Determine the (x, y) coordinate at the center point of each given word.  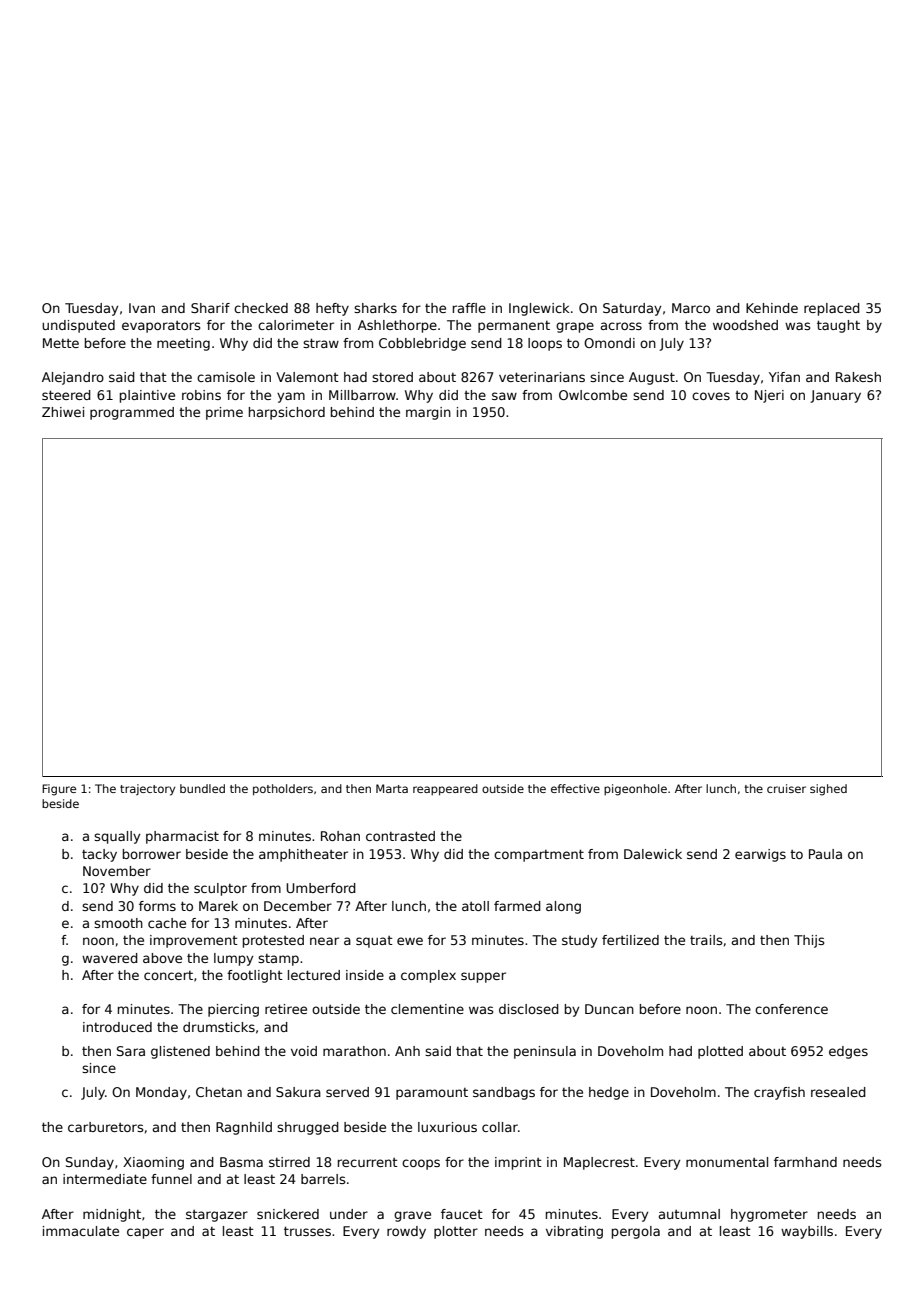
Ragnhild (244, 1128)
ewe (410, 941)
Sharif (210, 308)
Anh (407, 1051)
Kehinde (772, 308)
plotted (720, 1052)
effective (575, 788)
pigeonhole (635, 790)
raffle (469, 308)
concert (168, 975)
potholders (283, 790)
